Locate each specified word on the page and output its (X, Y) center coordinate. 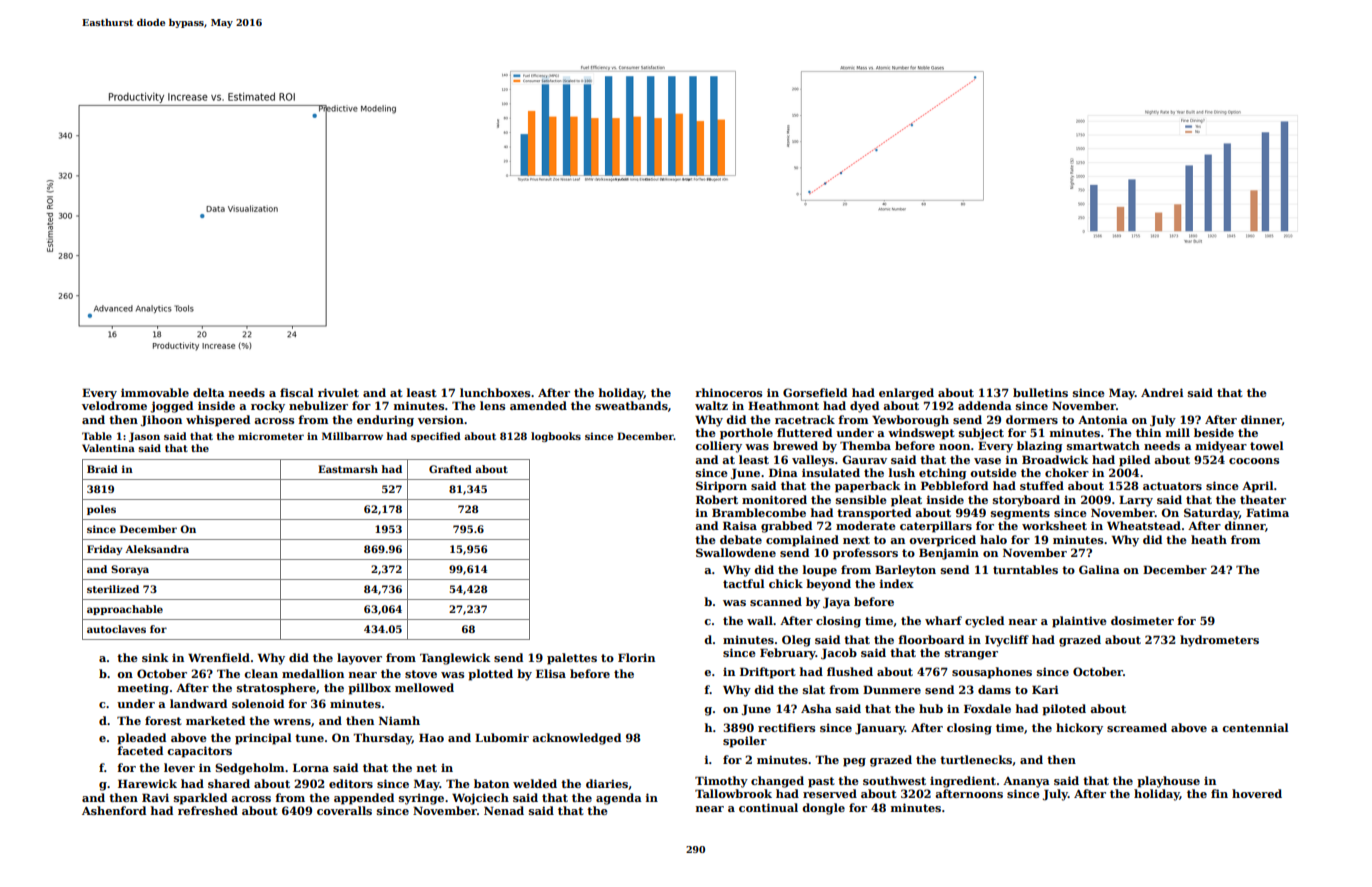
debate (741, 539)
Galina (1099, 569)
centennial (1255, 727)
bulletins (1040, 392)
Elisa (551, 673)
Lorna (311, 767)
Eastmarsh (348, 469)
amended (538, 405)
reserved (830, 793)
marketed (215, 720)
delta (209, 392)
